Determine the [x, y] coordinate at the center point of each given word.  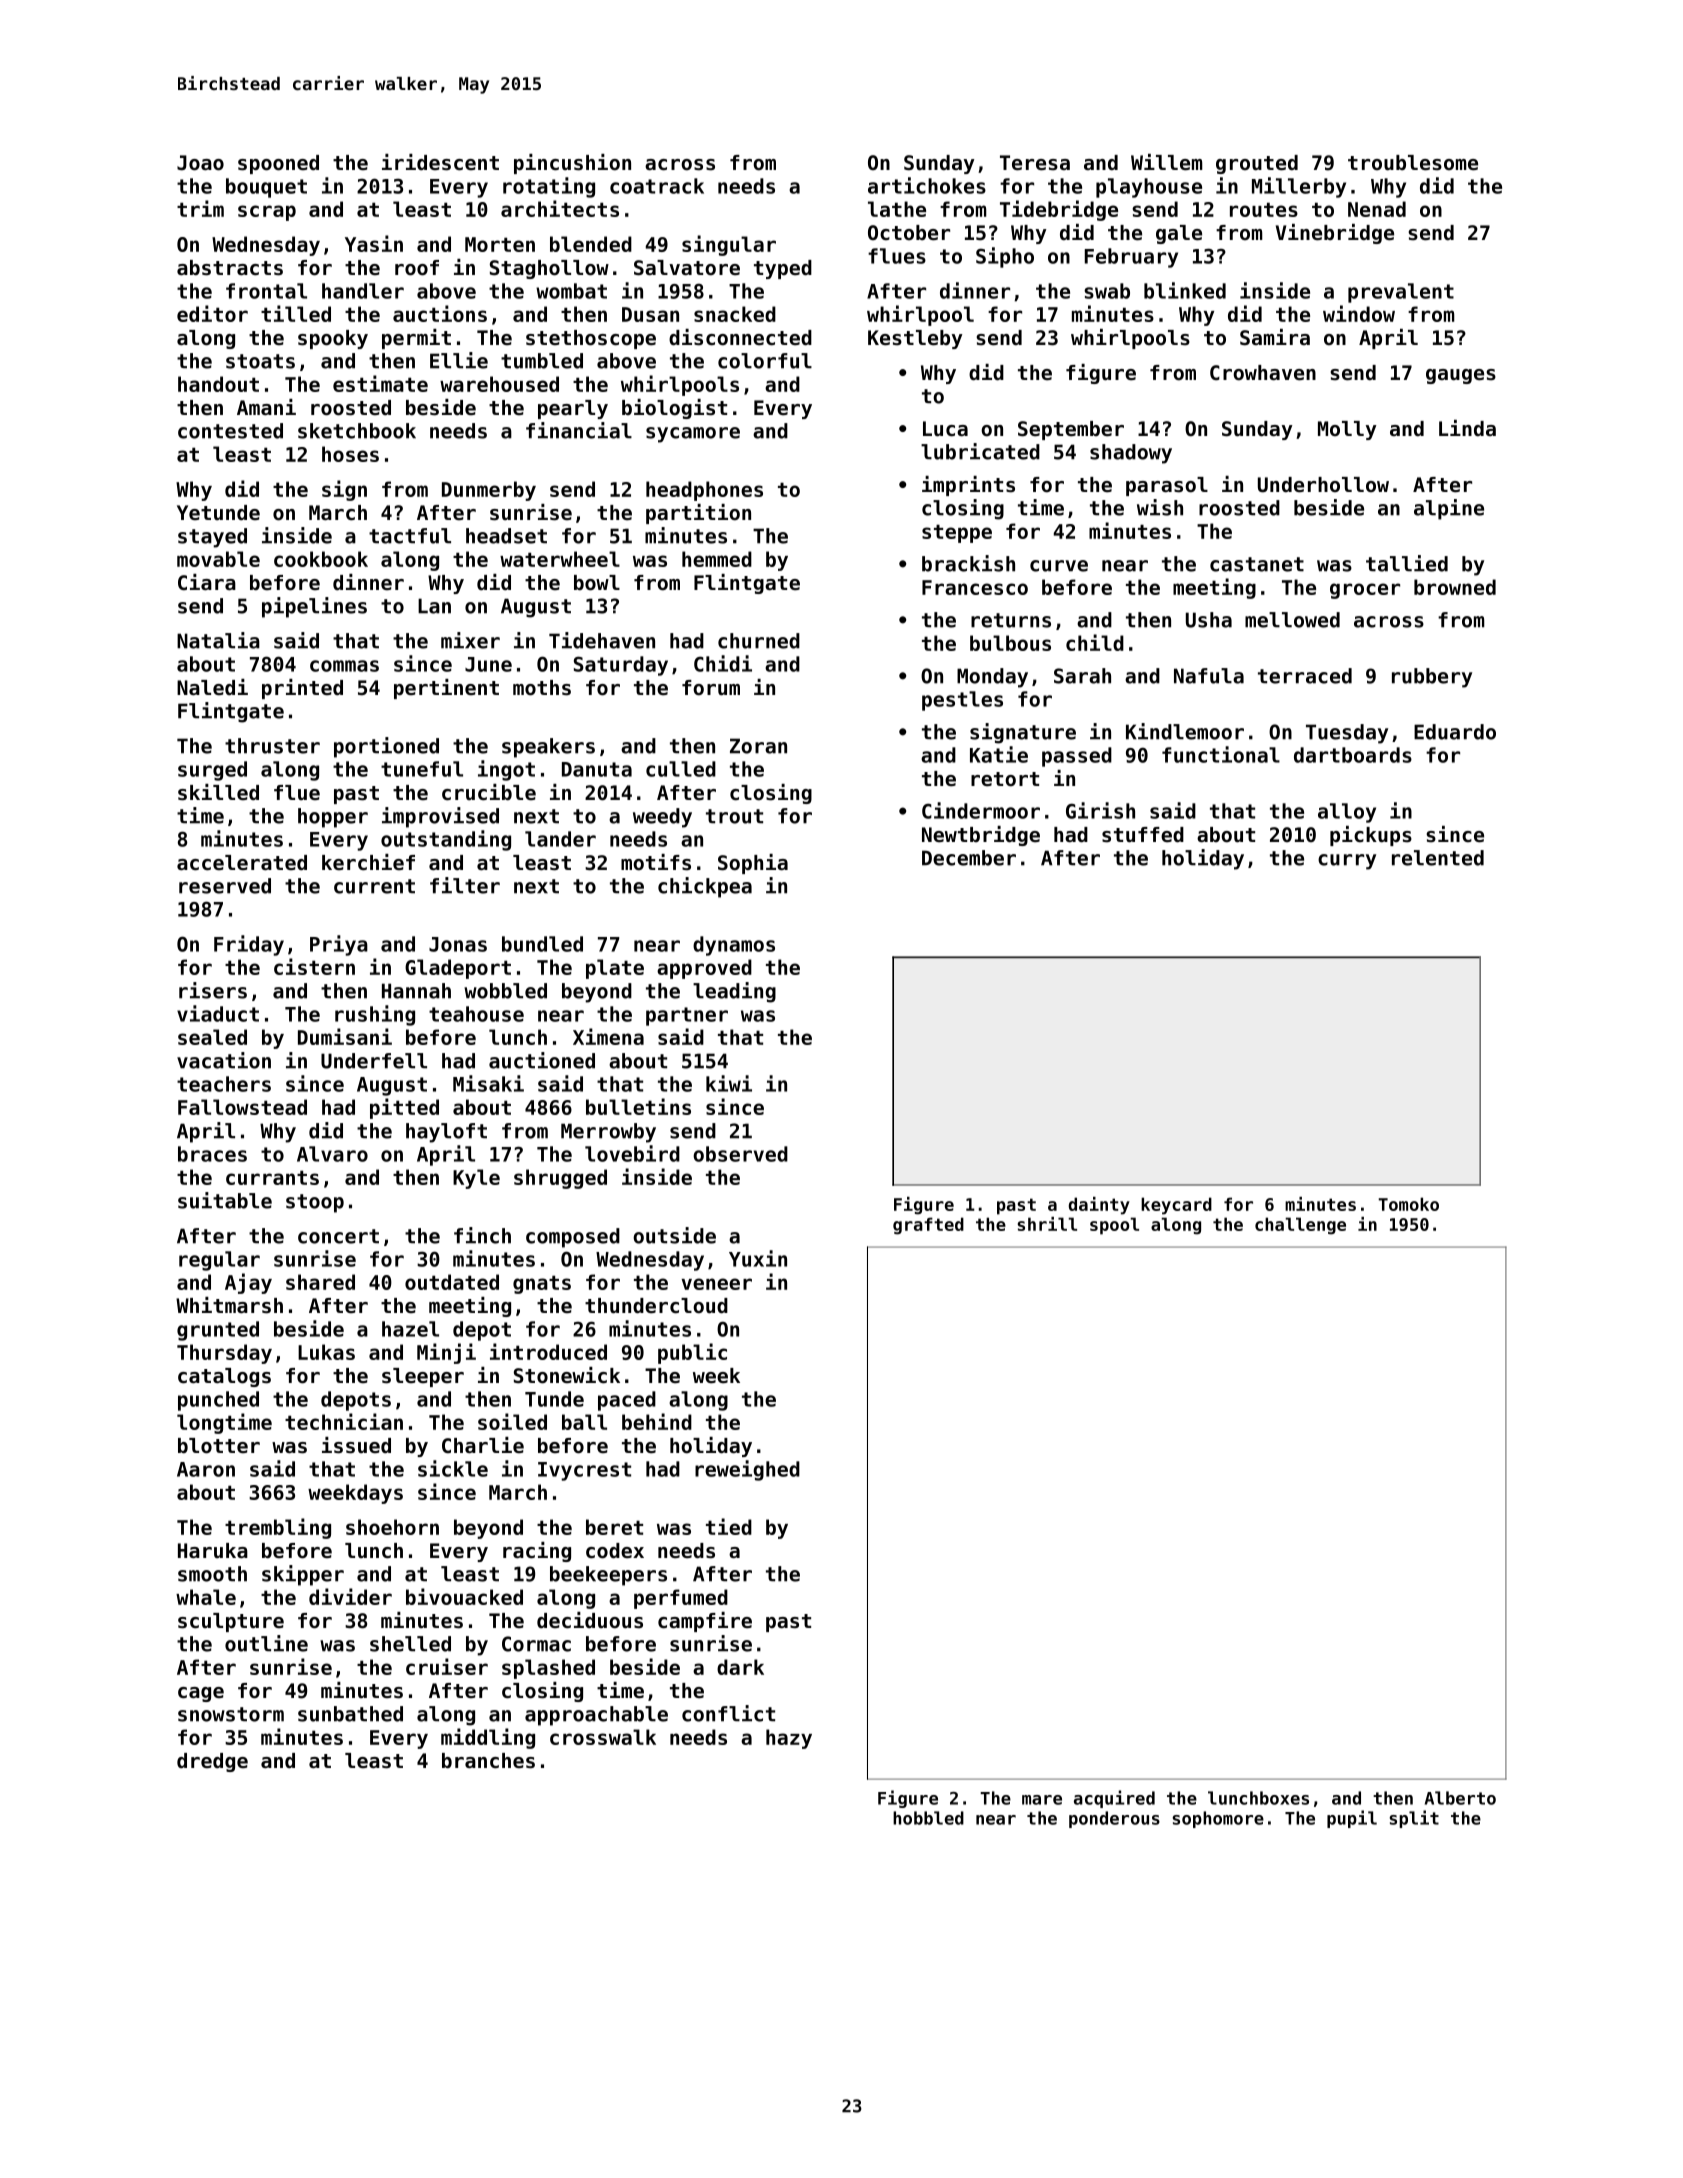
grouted [1257, 164]
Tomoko [1408, 1204]
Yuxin [758, 1258]
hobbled [928, 1818]
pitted [404, 1108]
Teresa [1035, 163]
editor [212, 313]
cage [201, 1694]
